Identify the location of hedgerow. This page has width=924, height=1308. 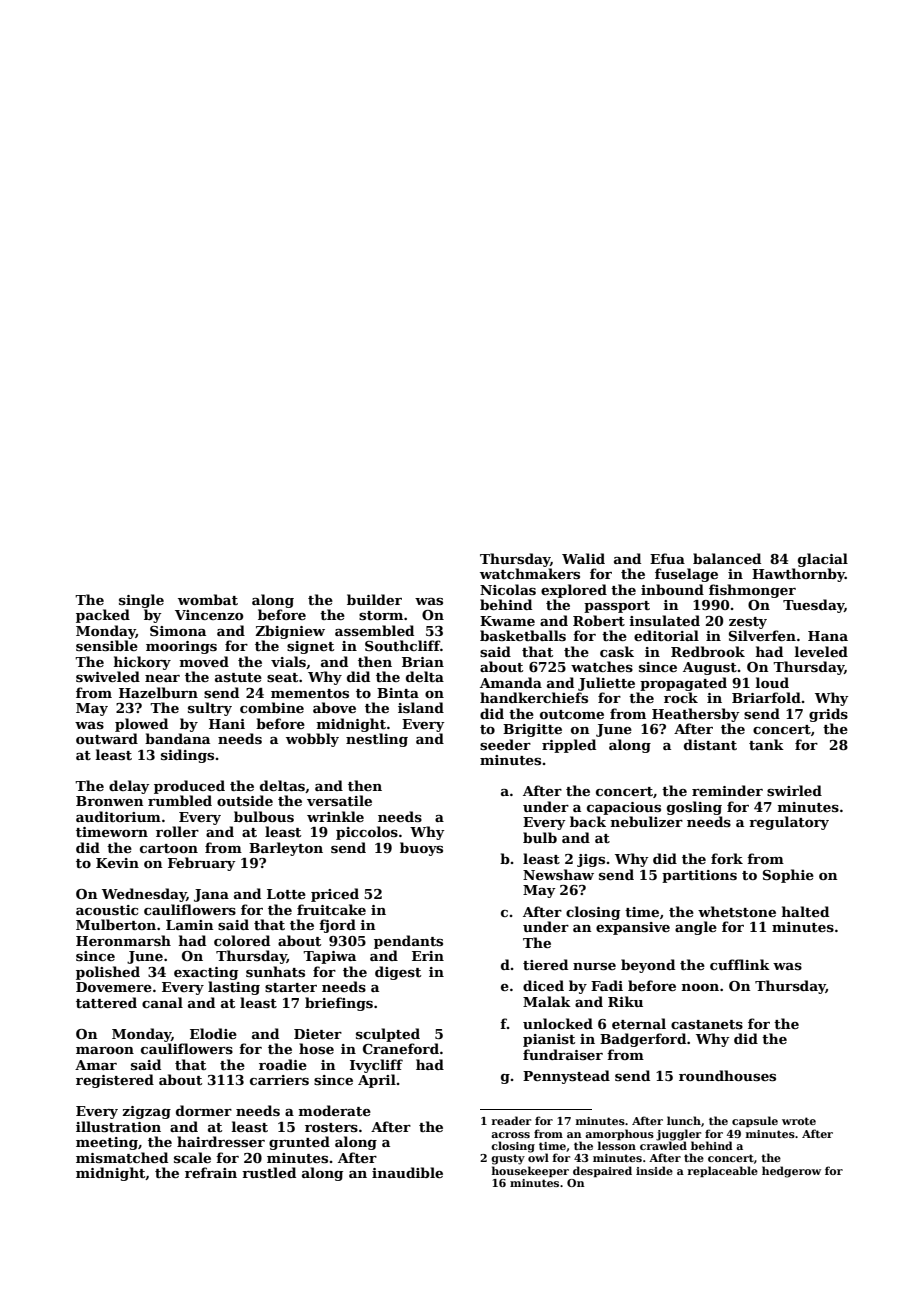
(791, 1172).
